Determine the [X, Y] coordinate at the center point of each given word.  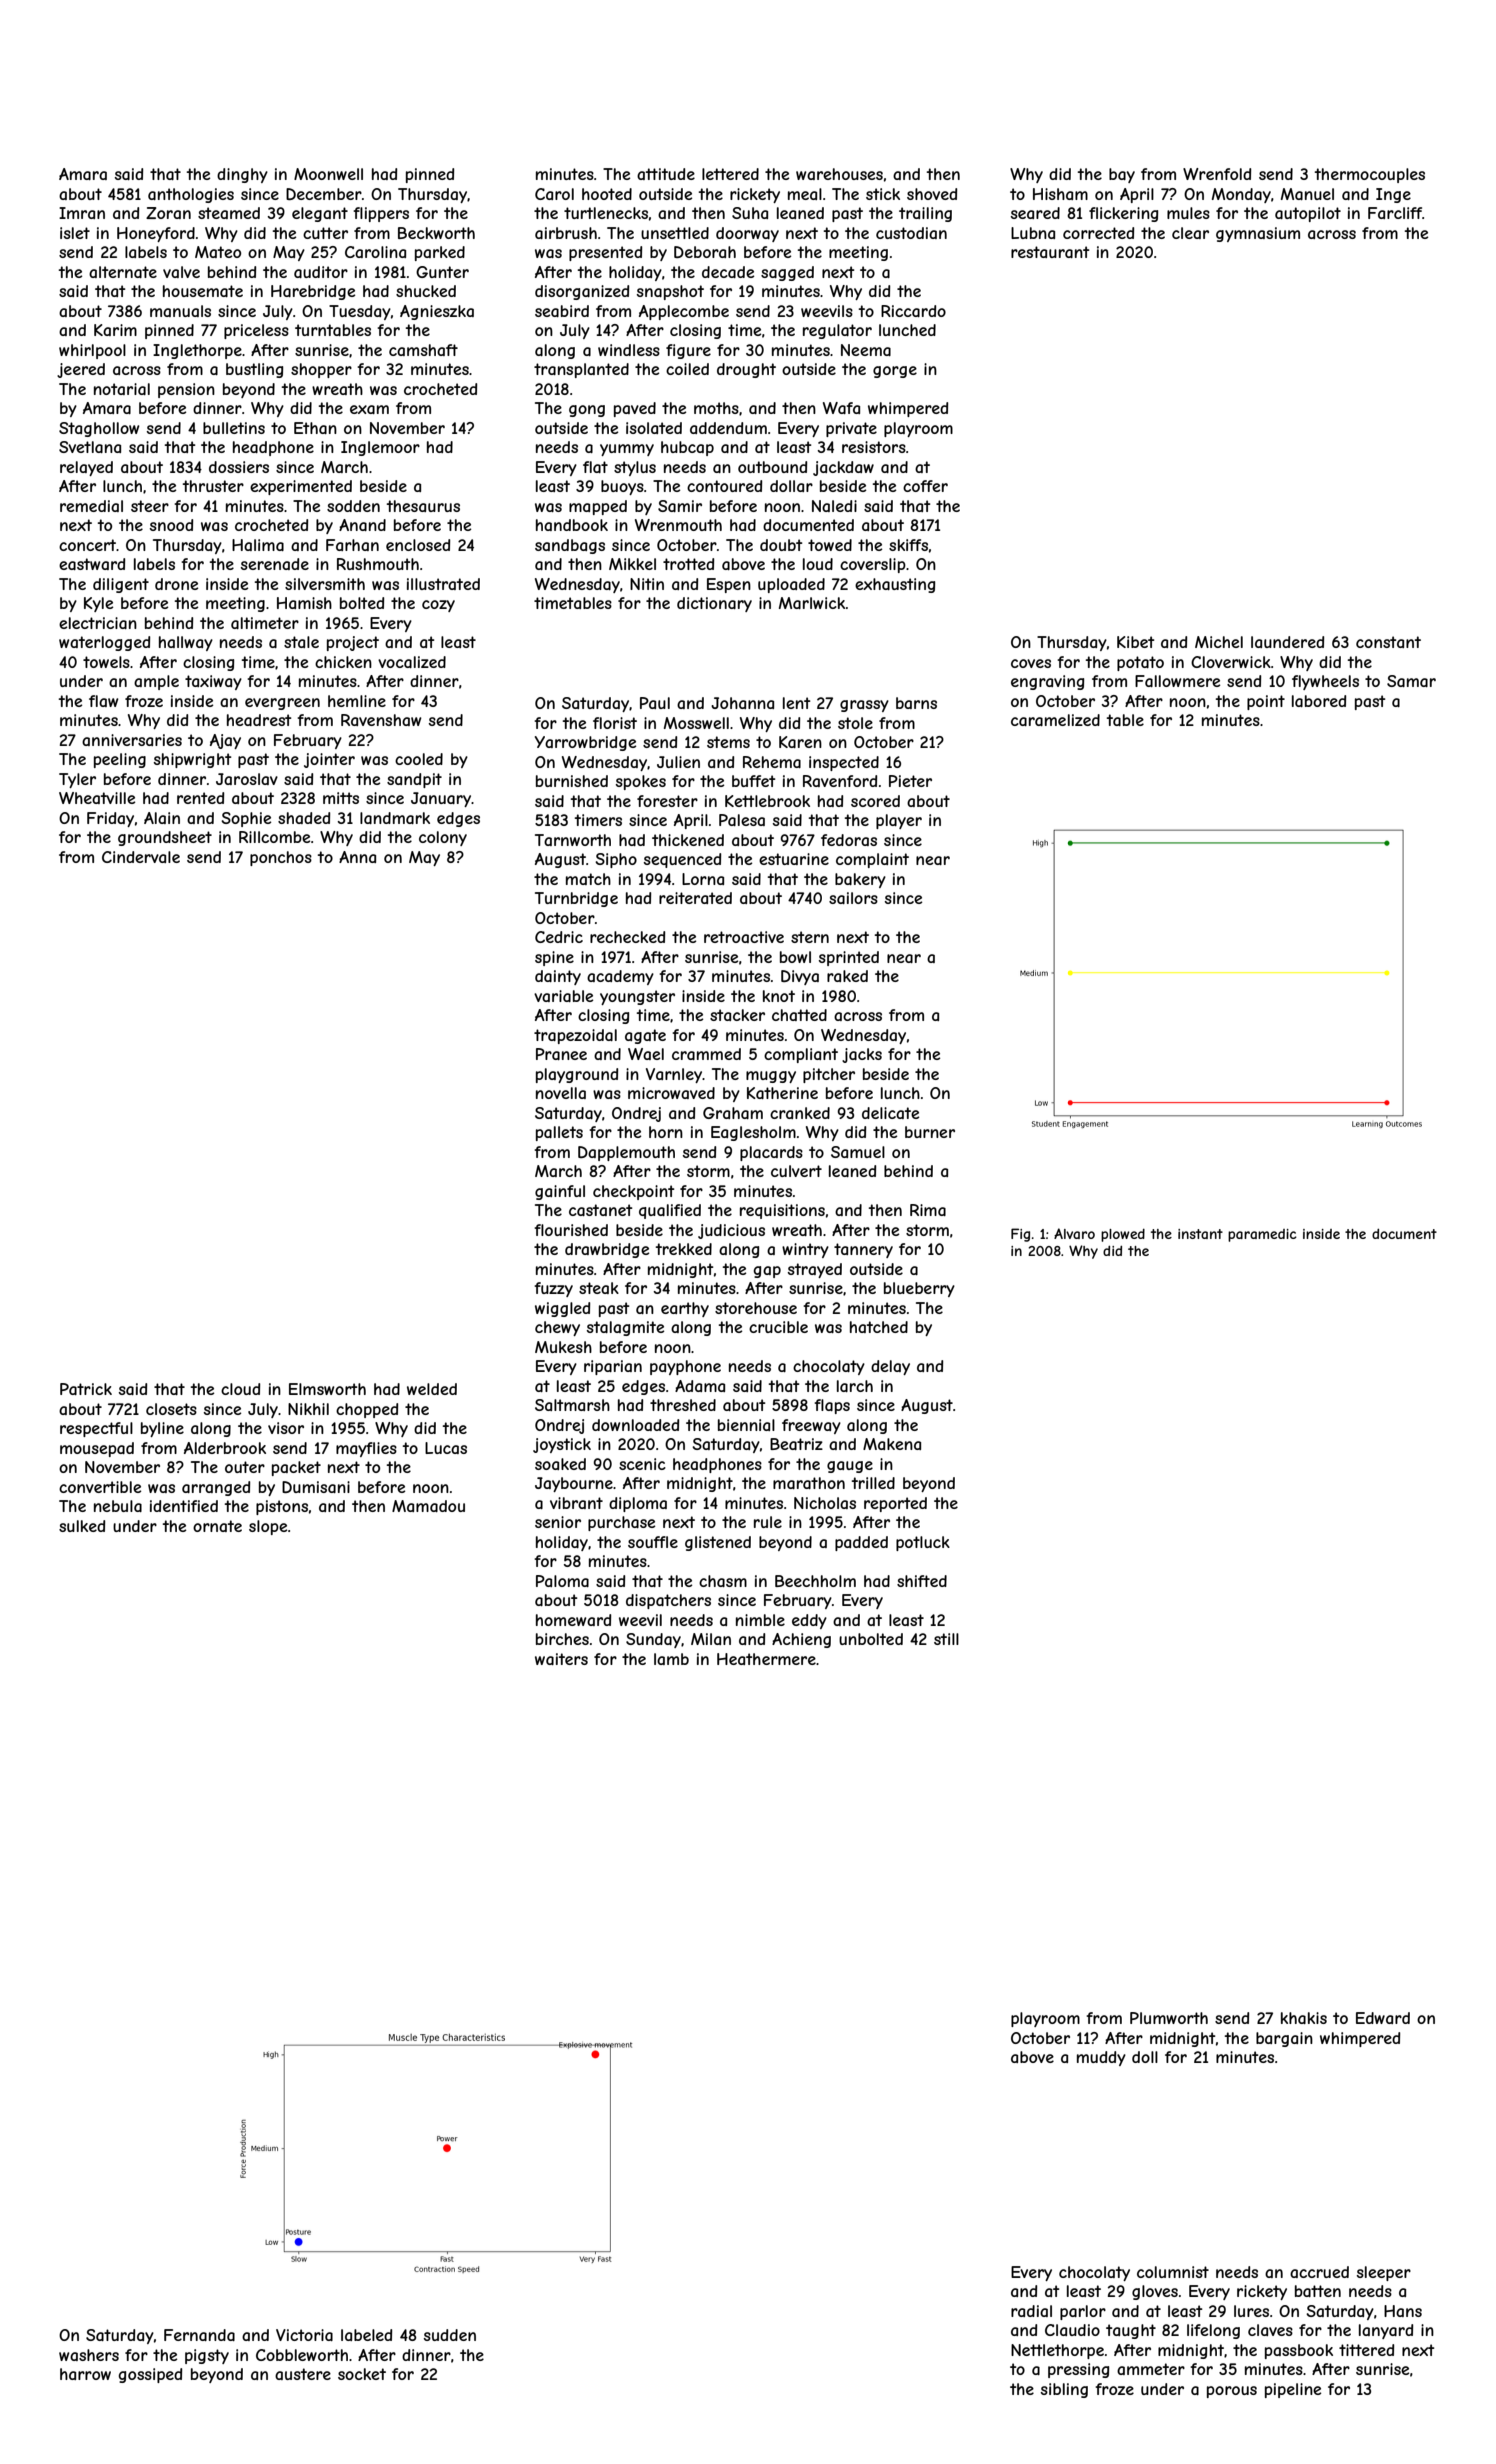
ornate [217, 1526]
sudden [450, 2335]
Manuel [1307, 194]
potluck [923, 1543]
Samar [1411, 681]
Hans [1403, 2311]
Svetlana [90, 447]
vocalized [412, 662]
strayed [815, 1270]
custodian [911, 233]
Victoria [304, 2335]
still [946, 1639]
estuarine [794, 859]
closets [171, 1409]
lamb [671, 1659]
